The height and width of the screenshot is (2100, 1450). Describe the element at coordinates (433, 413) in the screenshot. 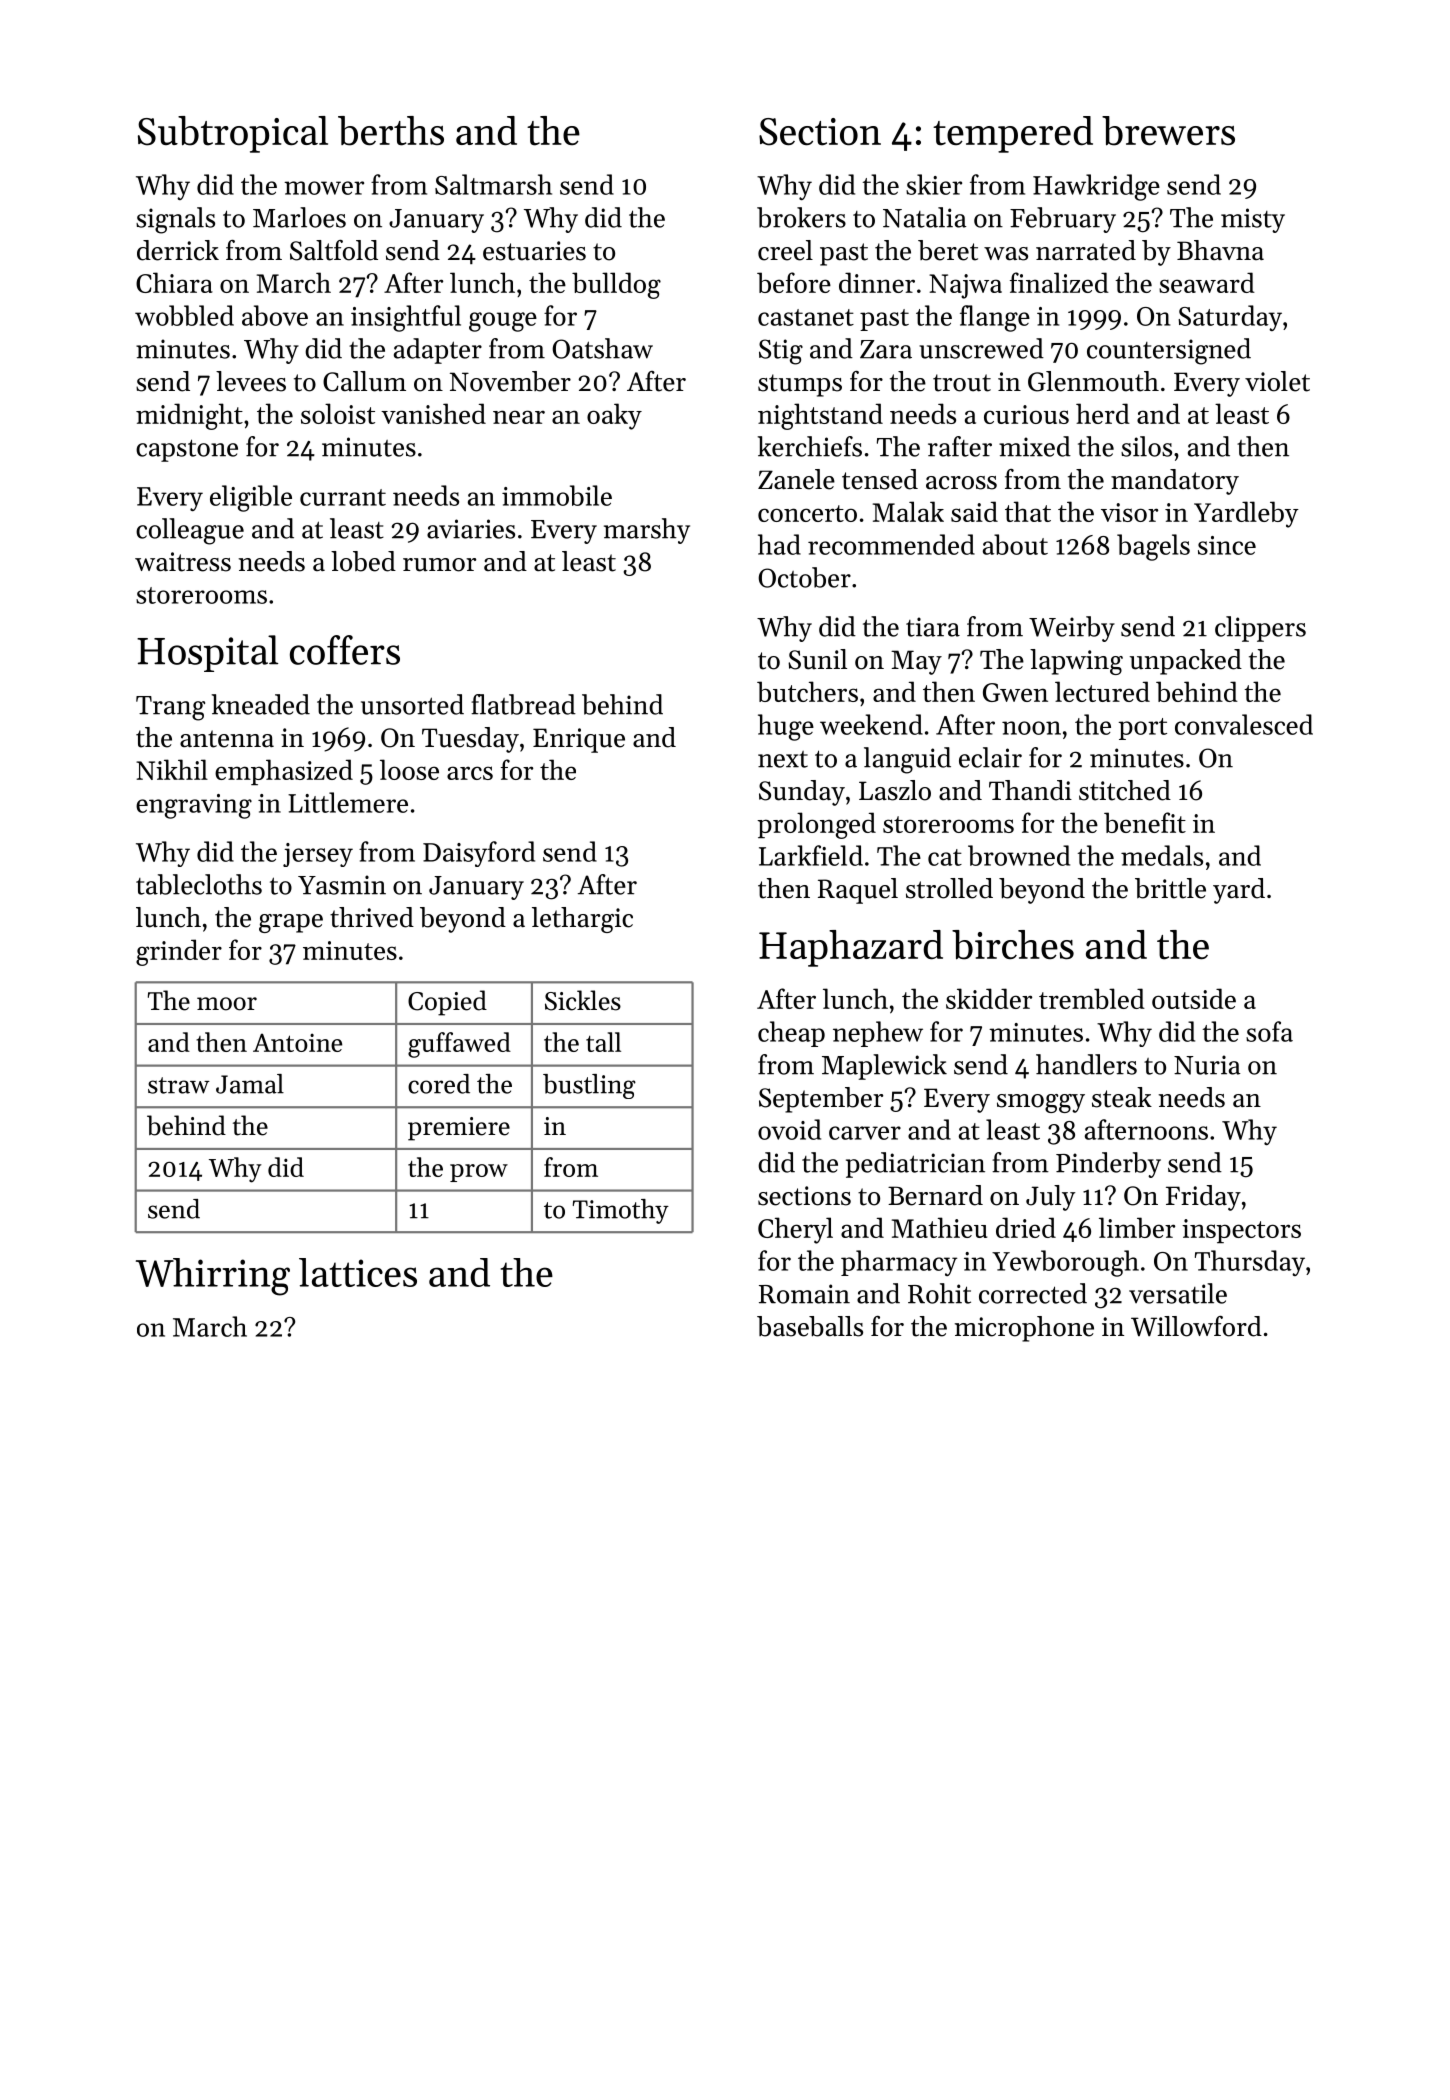

I see `vanished` at that location.
